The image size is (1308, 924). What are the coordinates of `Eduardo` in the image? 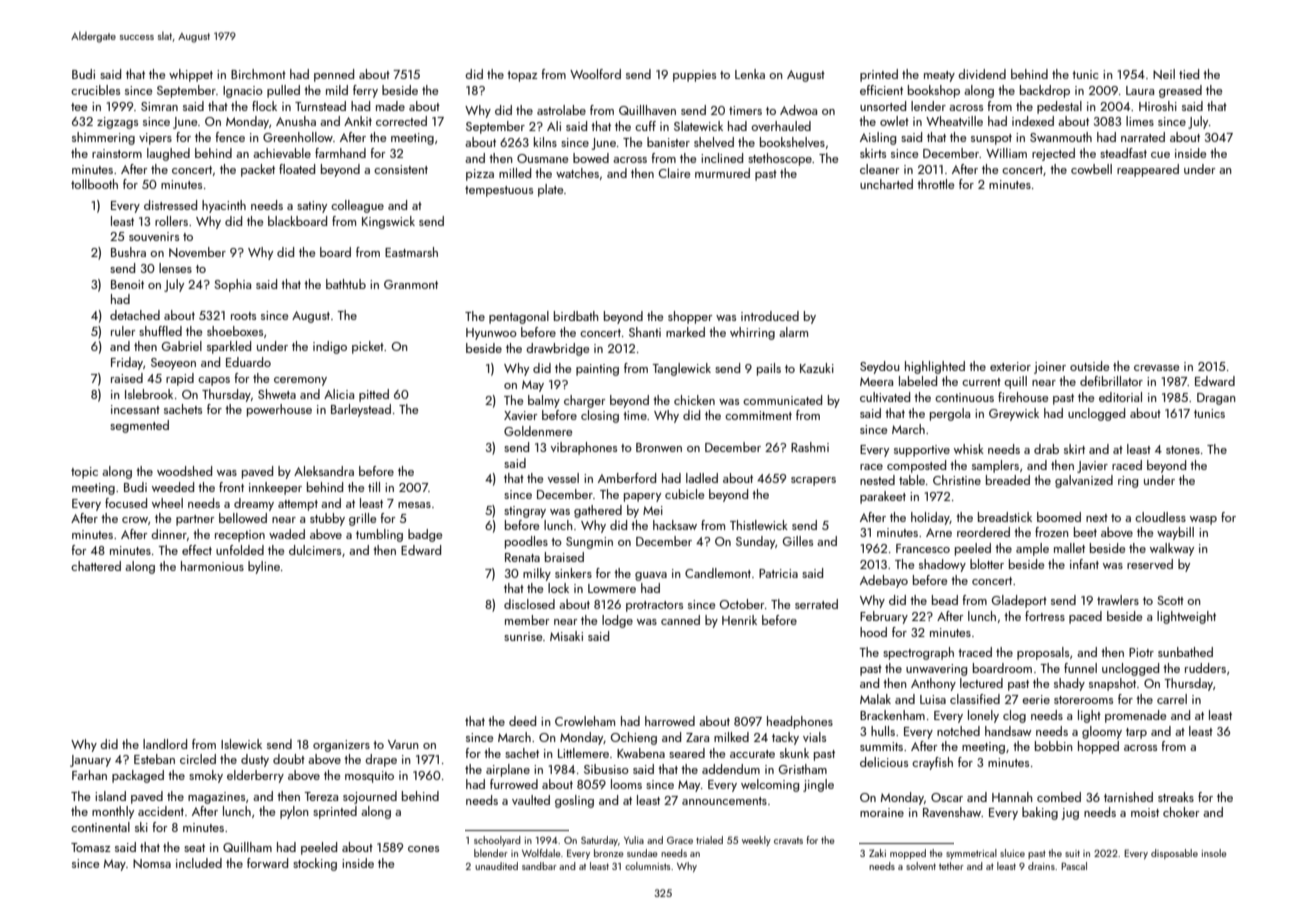 It's located at (248, 362).
